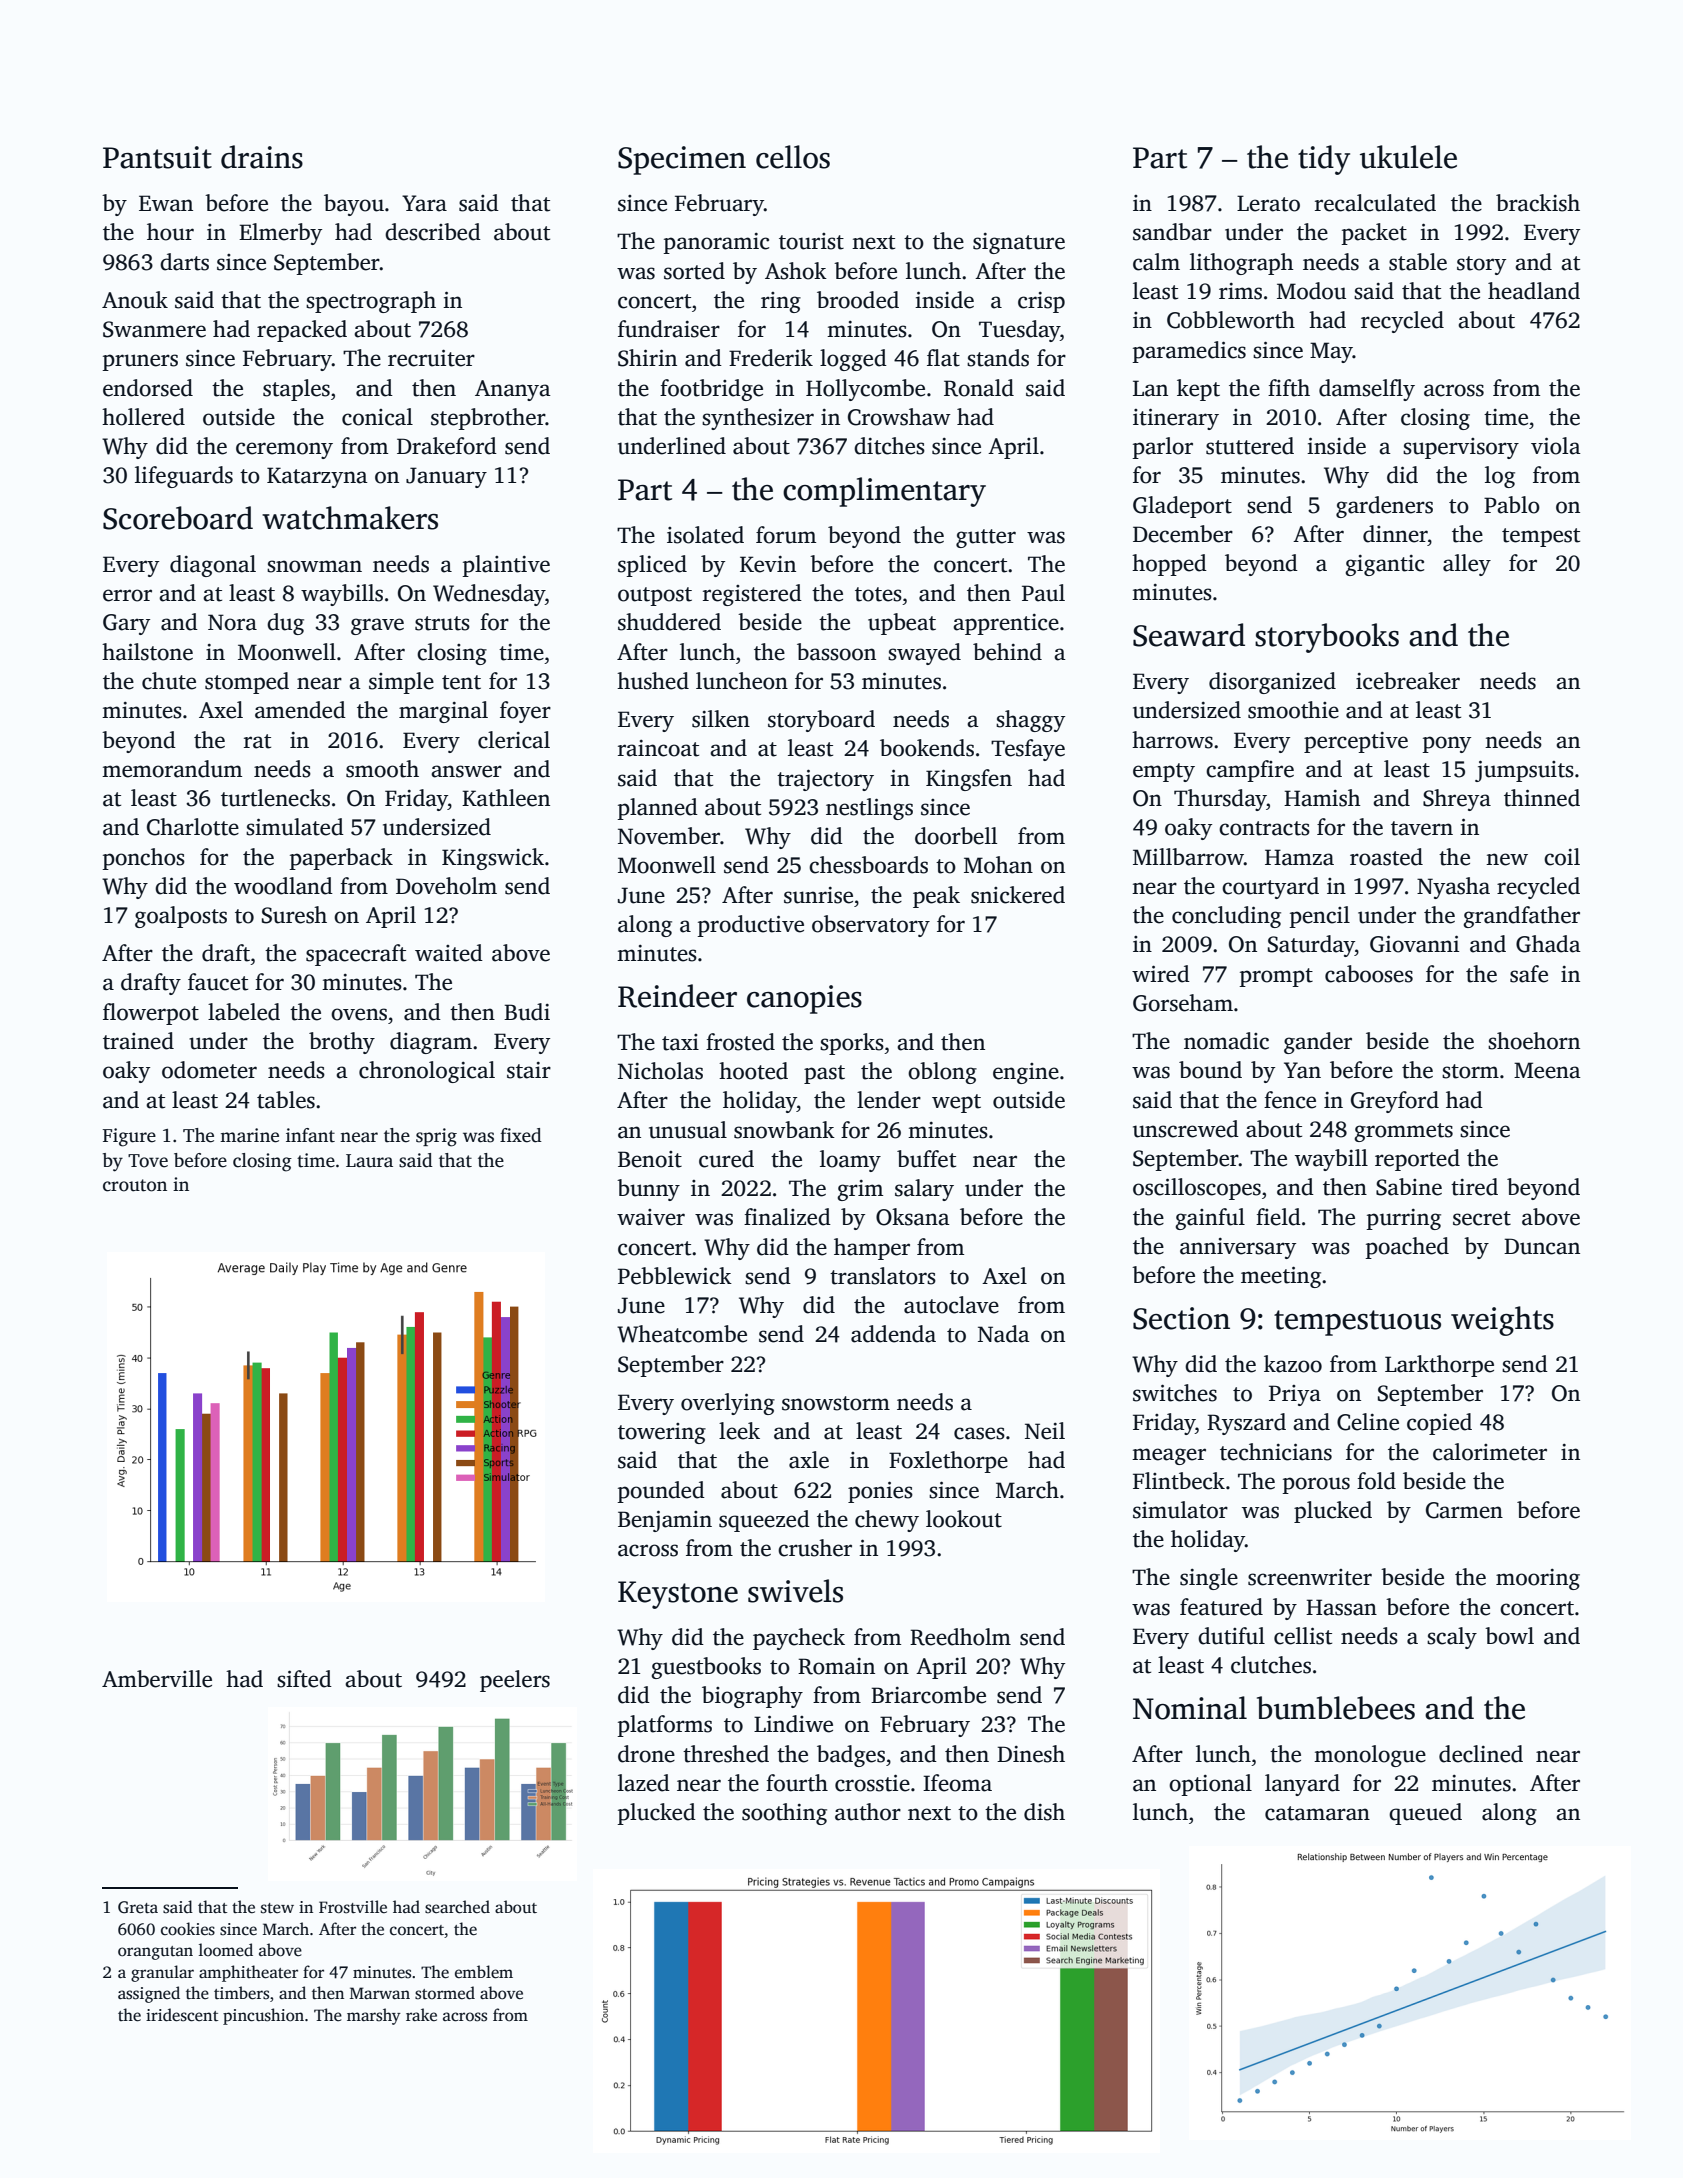 This screenshot has height=2178, width=1683. What do you see at coordinates (793, 157) in the screenshot?
I see `cellos` at bounding box center [793, 157].
